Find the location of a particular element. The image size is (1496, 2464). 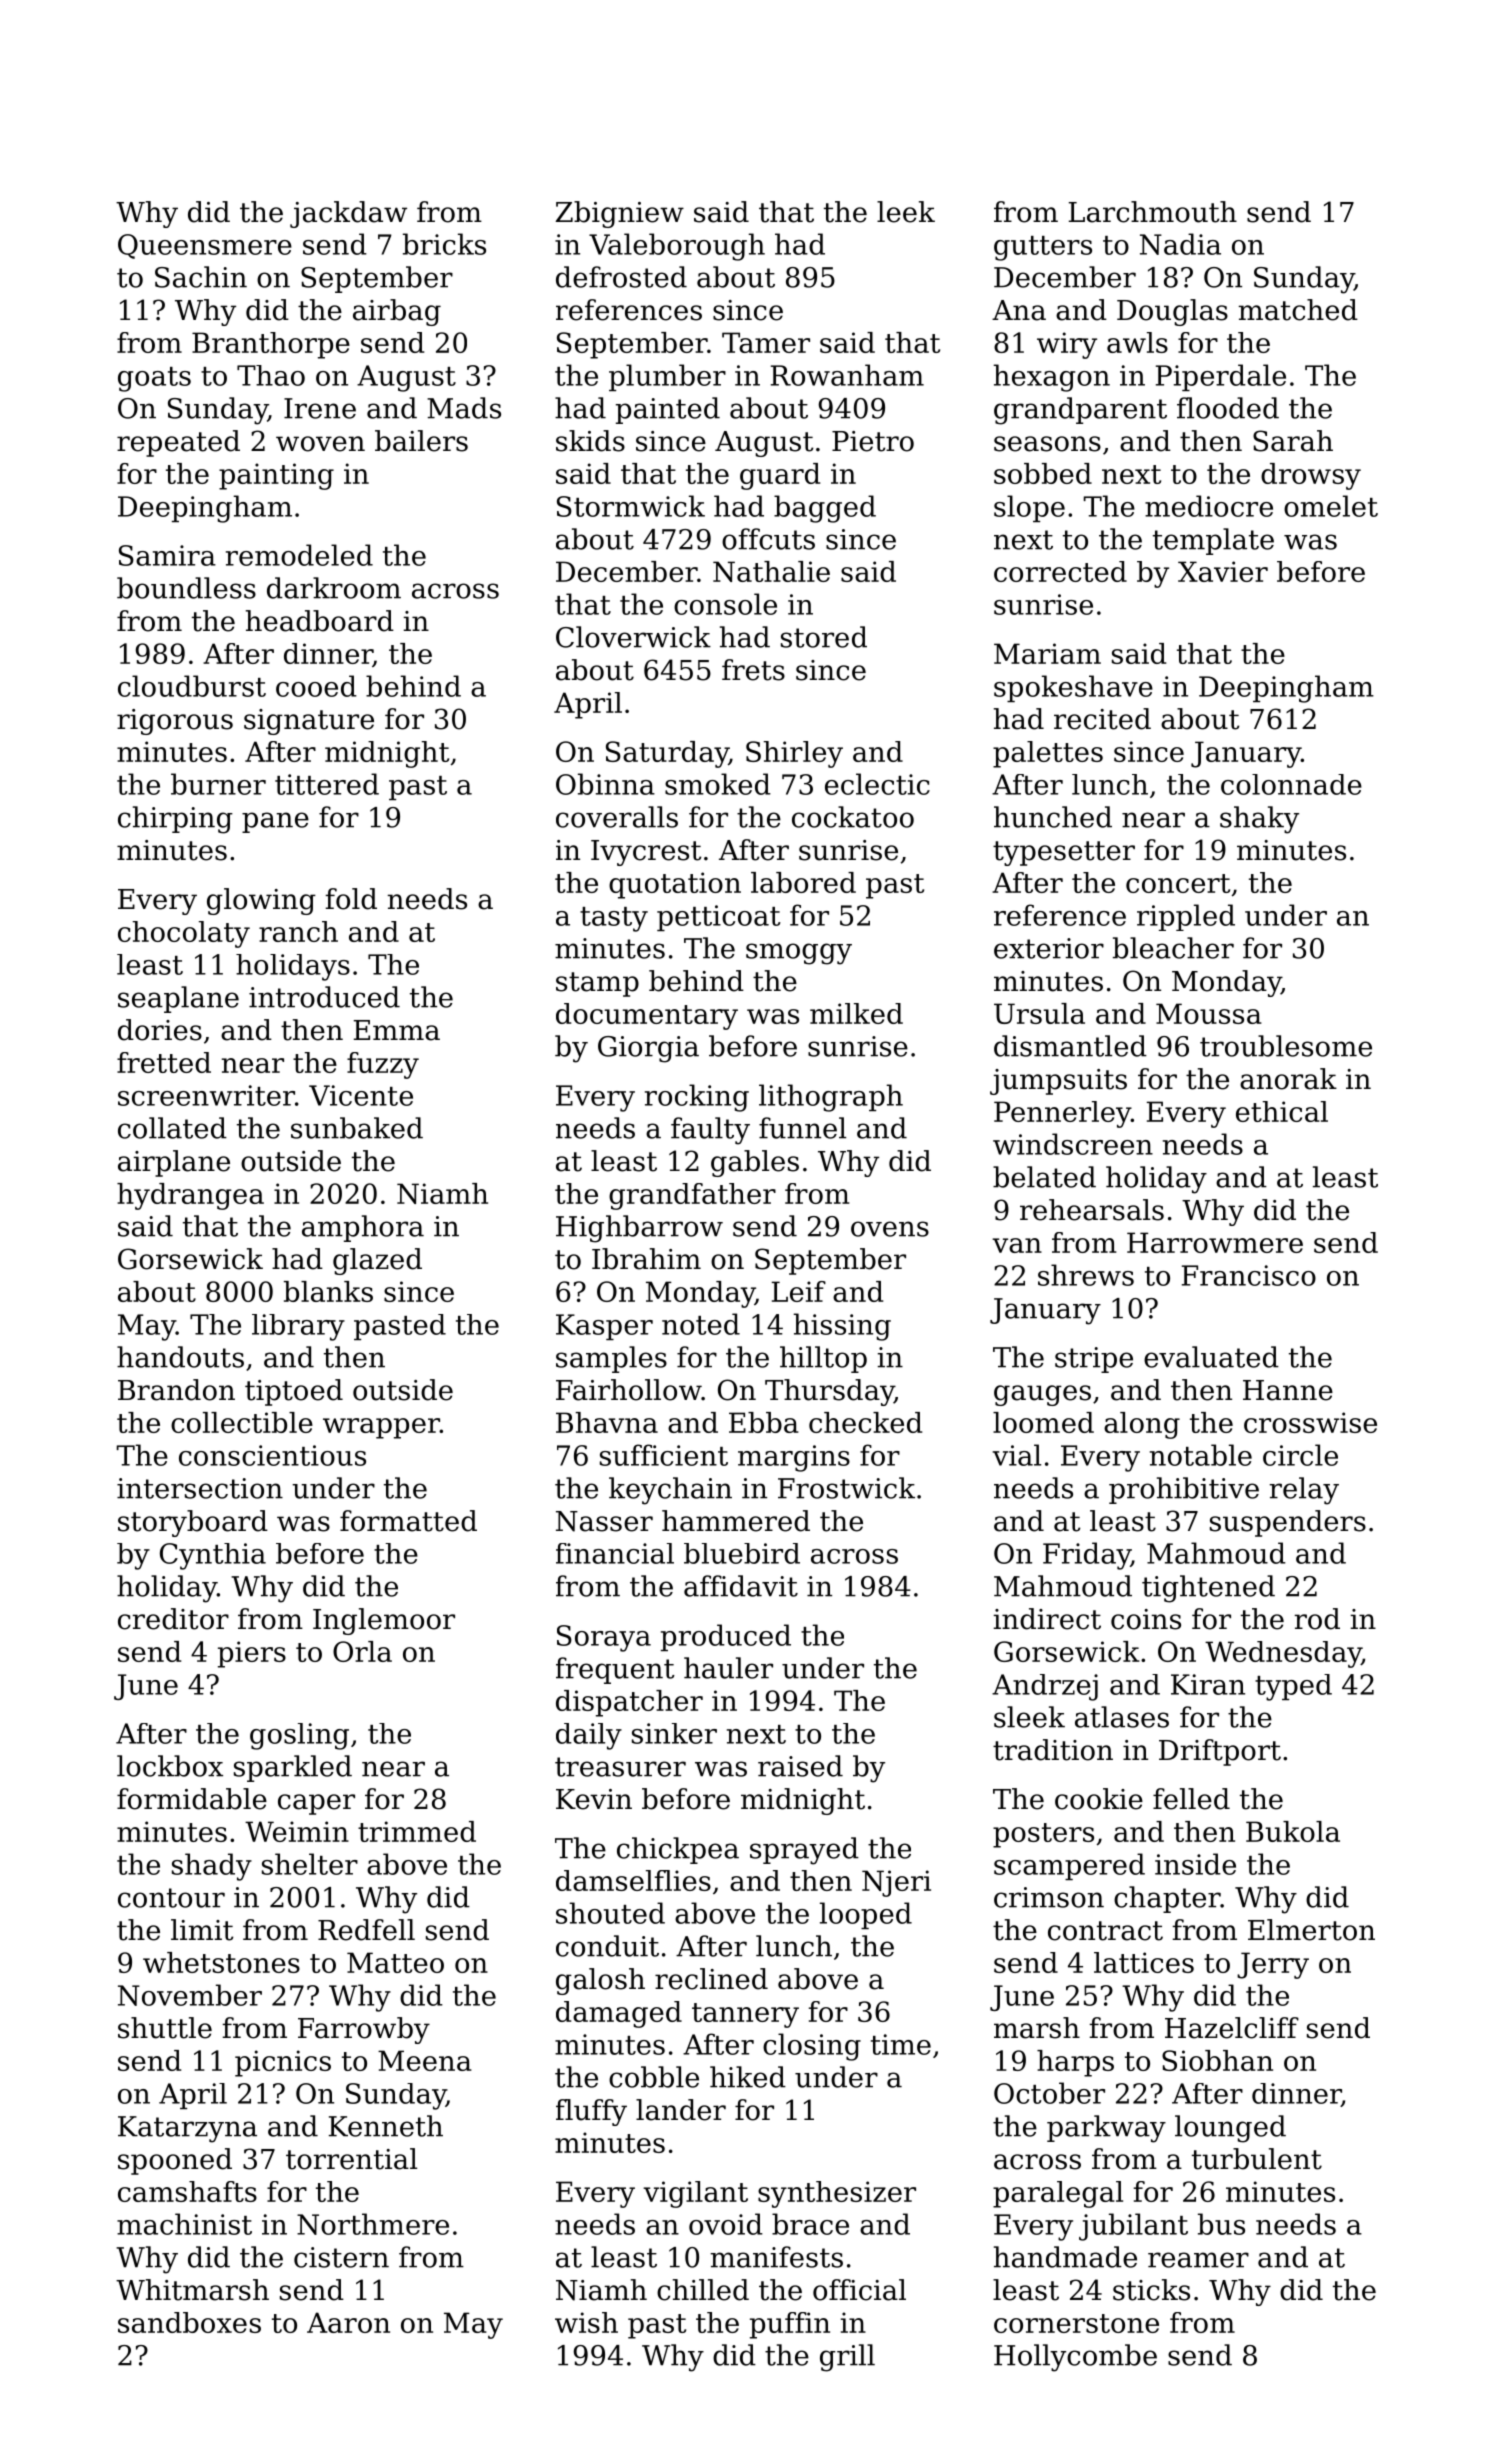

Queensmere is located at coordinates (205, 246).
